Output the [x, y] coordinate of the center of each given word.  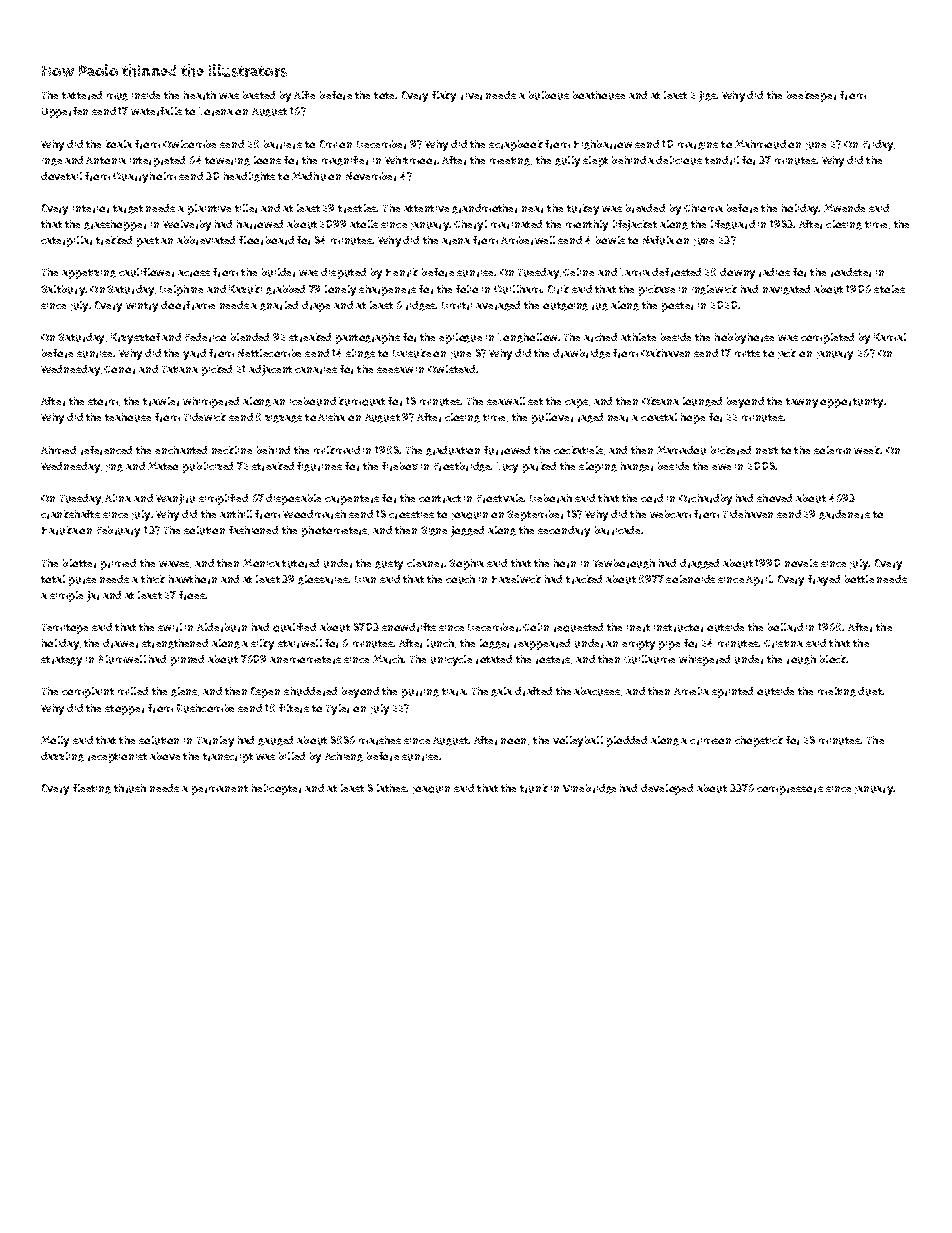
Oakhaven [665, 353]
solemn [832, 450]
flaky [444, 96]
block [833, 659]
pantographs [368, 338]
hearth [200, 95]
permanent [220, 790]
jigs [707, 96]
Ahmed [58, 450]
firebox [400, 466]
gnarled [279, 306]
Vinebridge [589, 789]
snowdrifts [409, 627]
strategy [61, 661]
